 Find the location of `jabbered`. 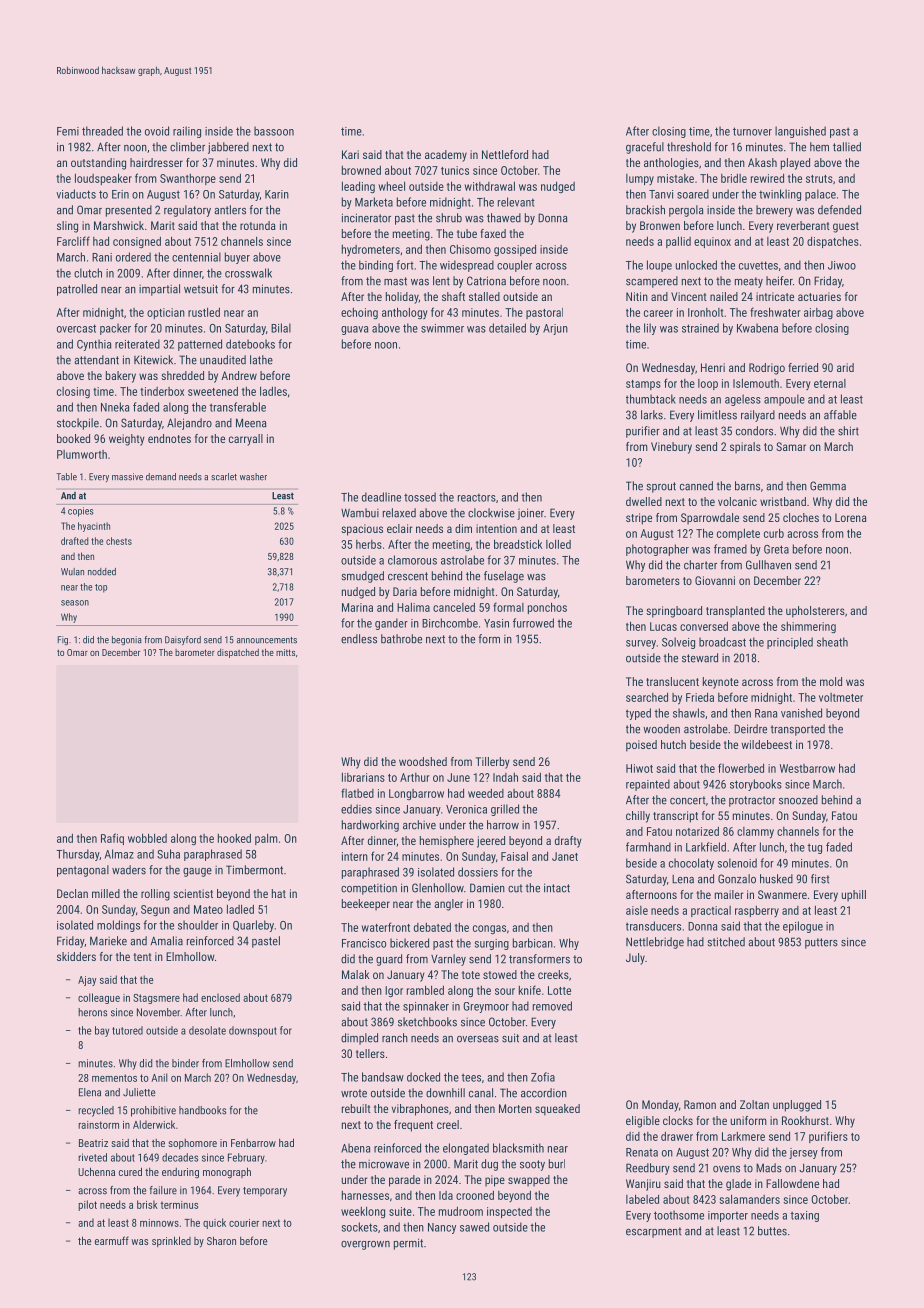

jabbered is located at coordinates (228, 148).
